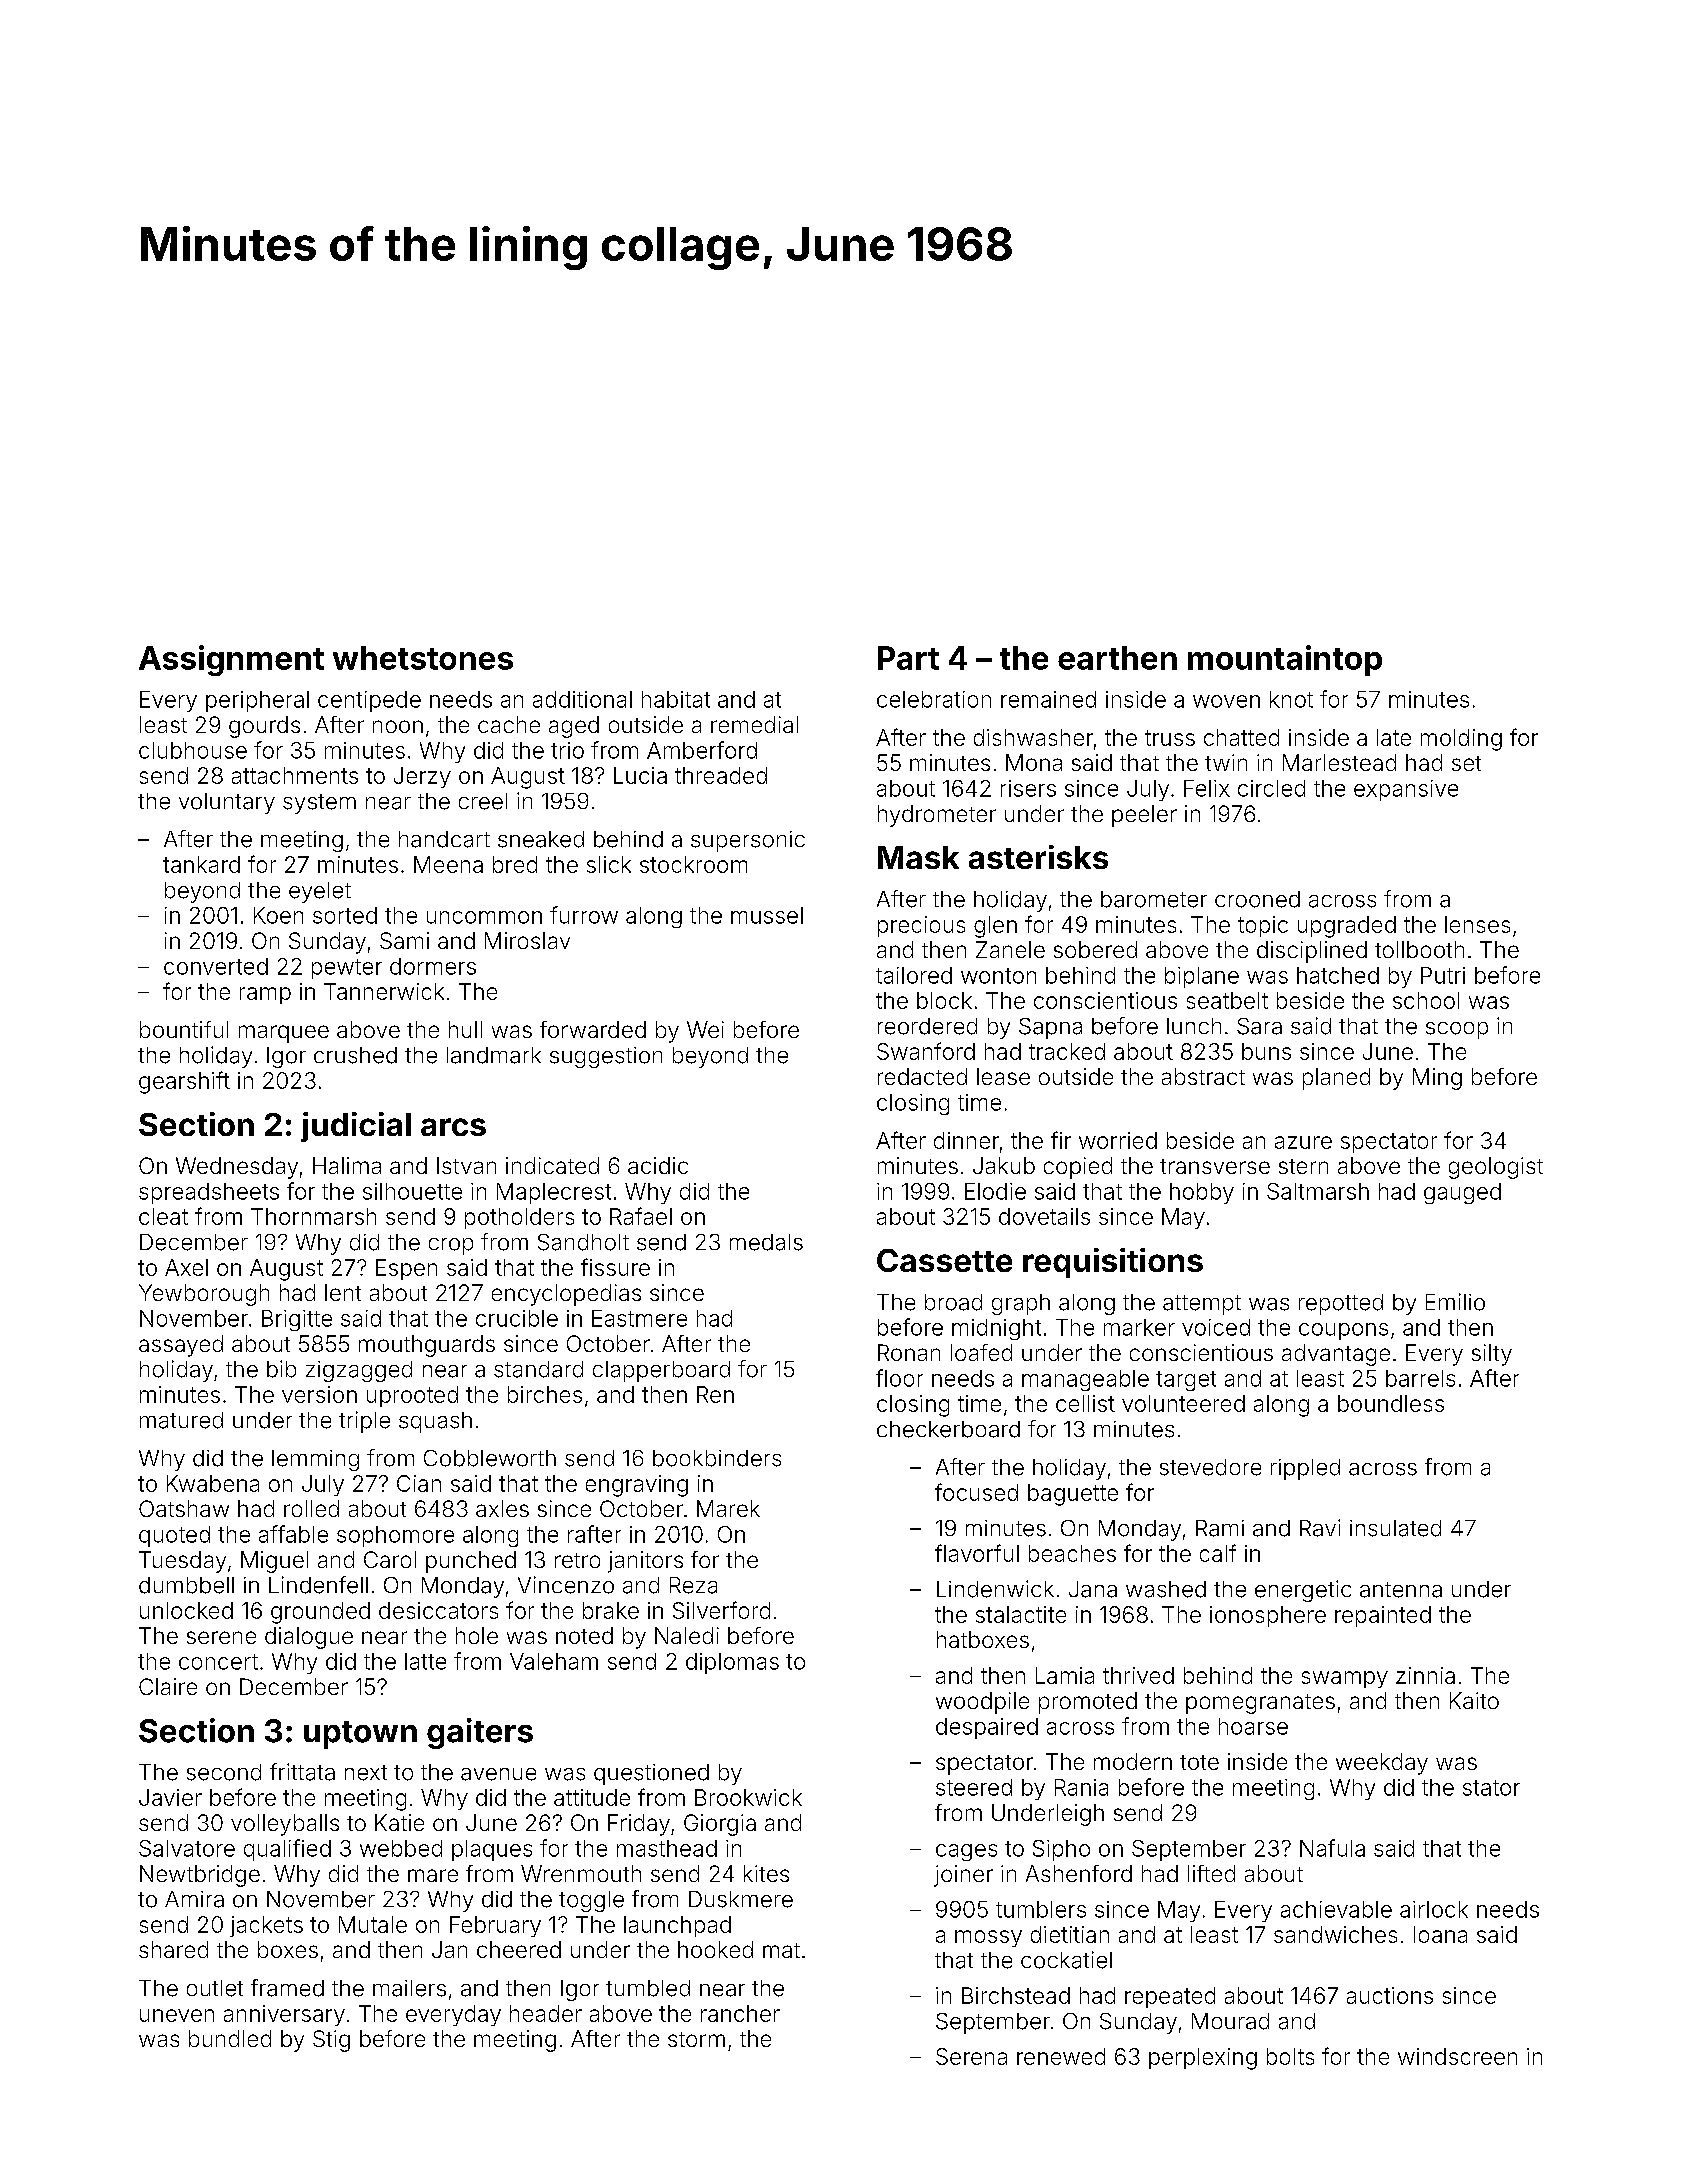 This page has height=2178, width=1683. What do you see at coordinates (1203, 2059) in the page?
I see `perplexing` at bounding box center [1203, 2059].
